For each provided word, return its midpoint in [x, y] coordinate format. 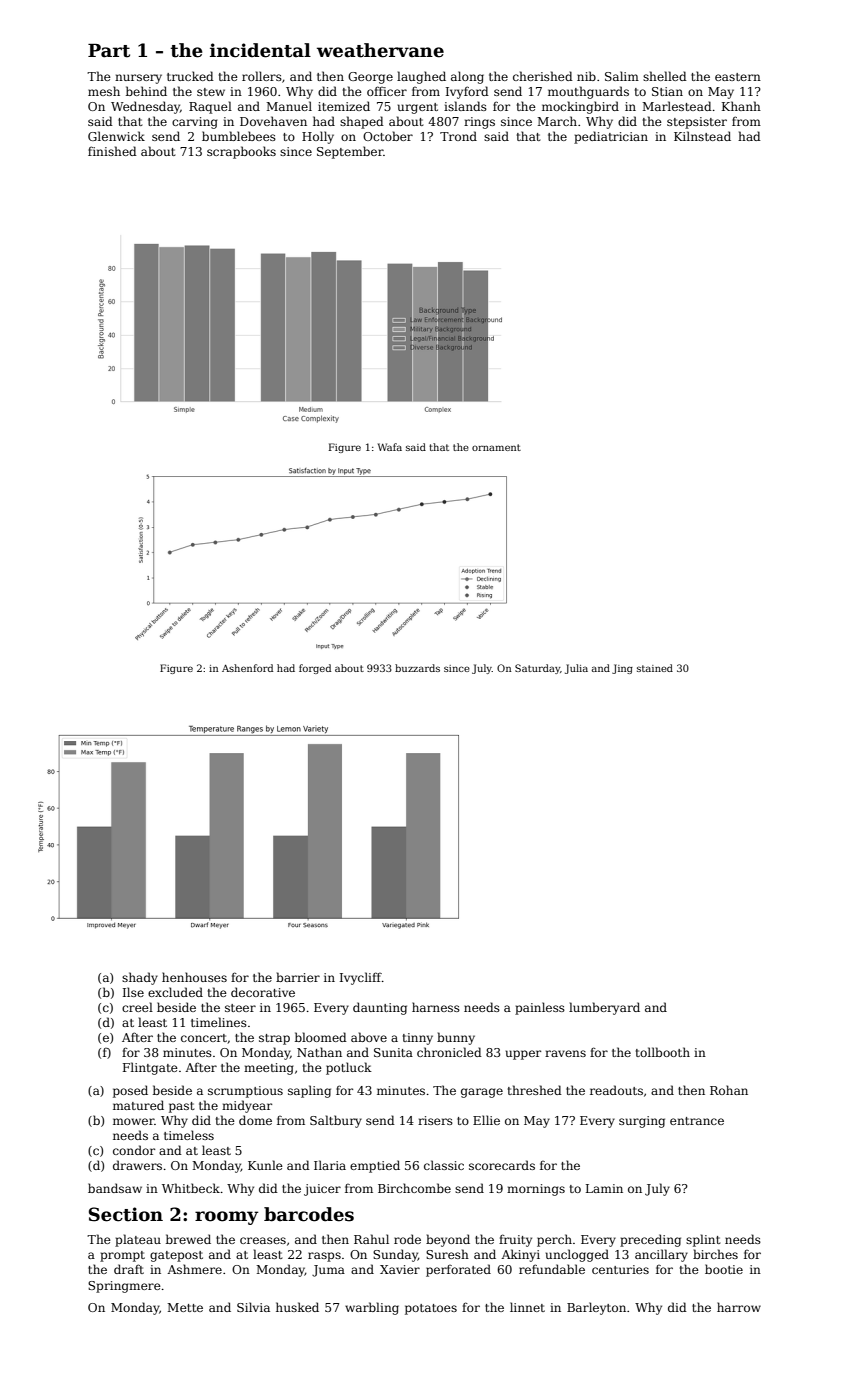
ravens [565, 1053]
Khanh [741, 106]
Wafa [390, 447]
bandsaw [115, 1188]
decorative [263, 992]
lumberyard [604, 1008]
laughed [421, 77]
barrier [298, 977]
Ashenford [247, 668]
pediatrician [611, 137]
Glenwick [116, 136]
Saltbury [336, 1121]
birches [715, 1254]
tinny [418, 1039]
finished [112, 151]
